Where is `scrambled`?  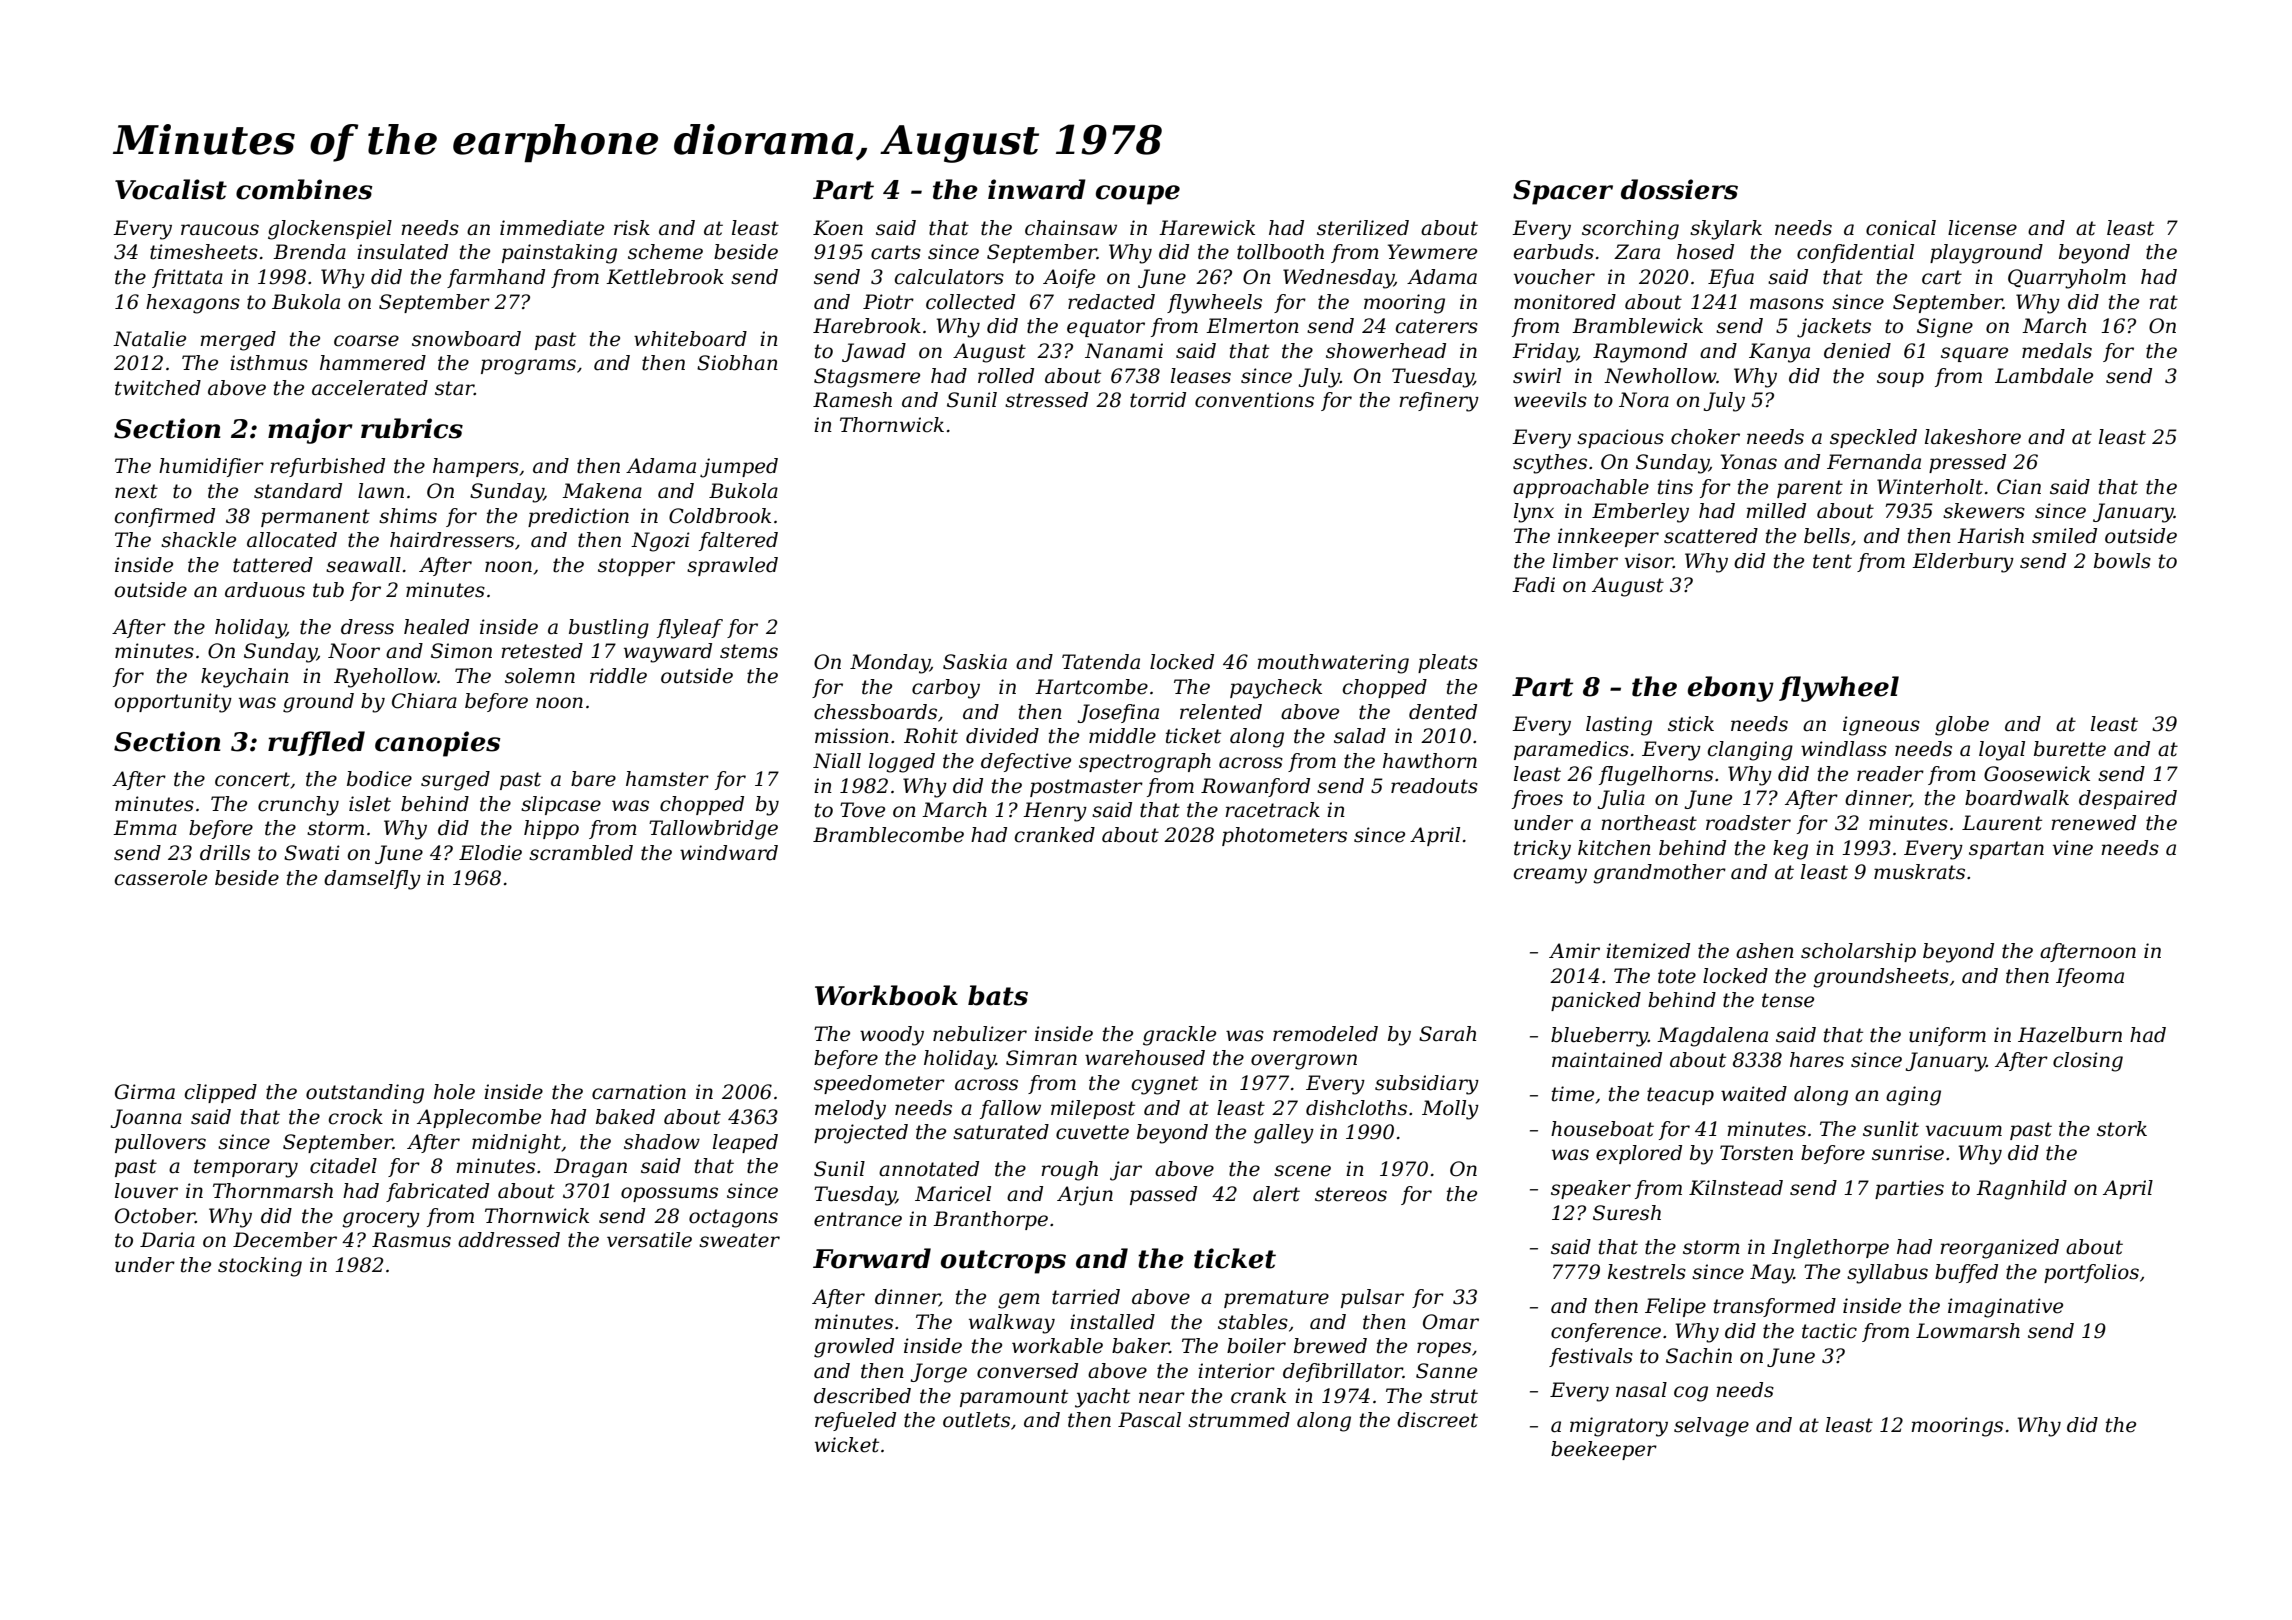 scrambled is located at coordinates (581, 853).
